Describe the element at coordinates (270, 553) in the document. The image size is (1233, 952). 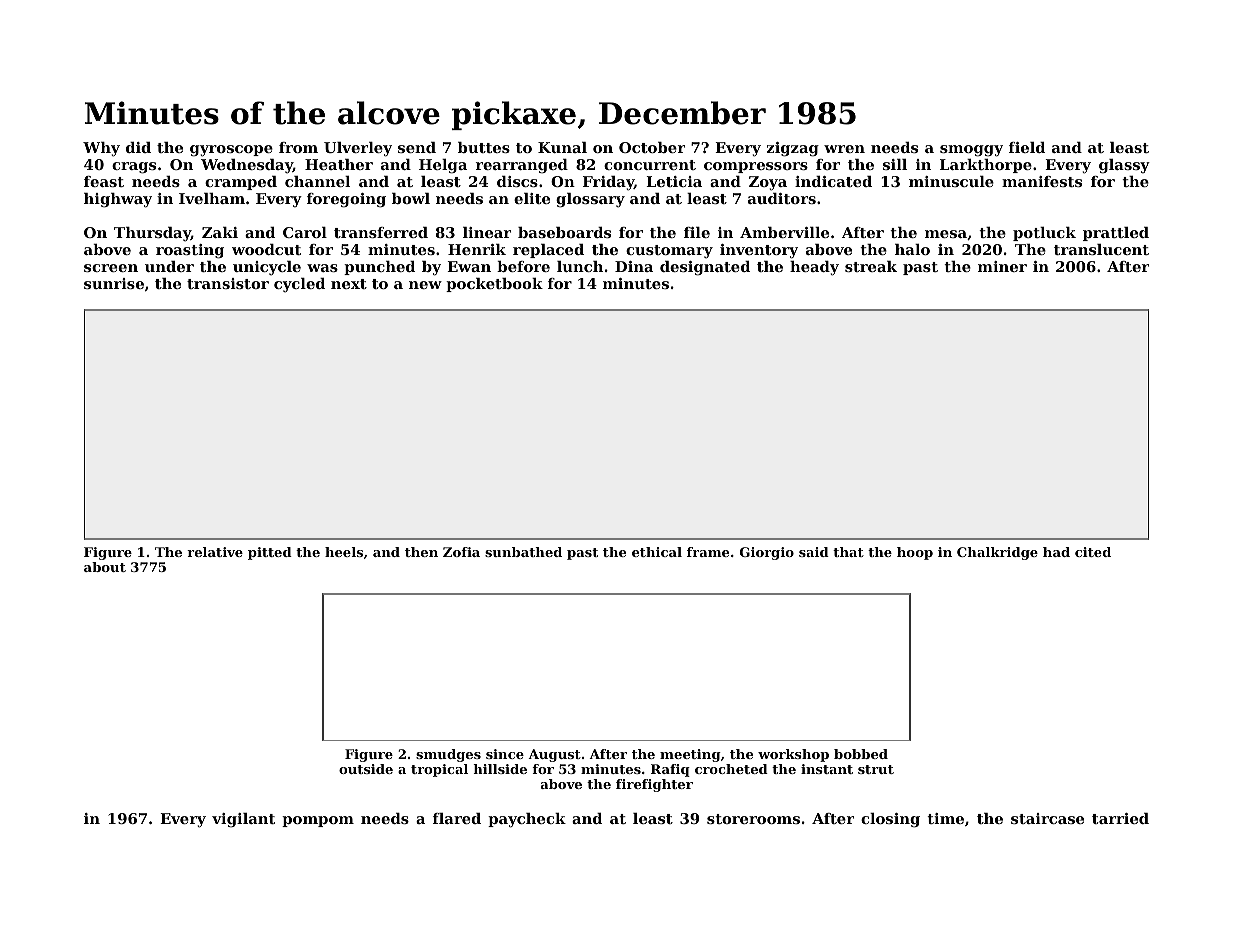
I see `pitted` at that location.
